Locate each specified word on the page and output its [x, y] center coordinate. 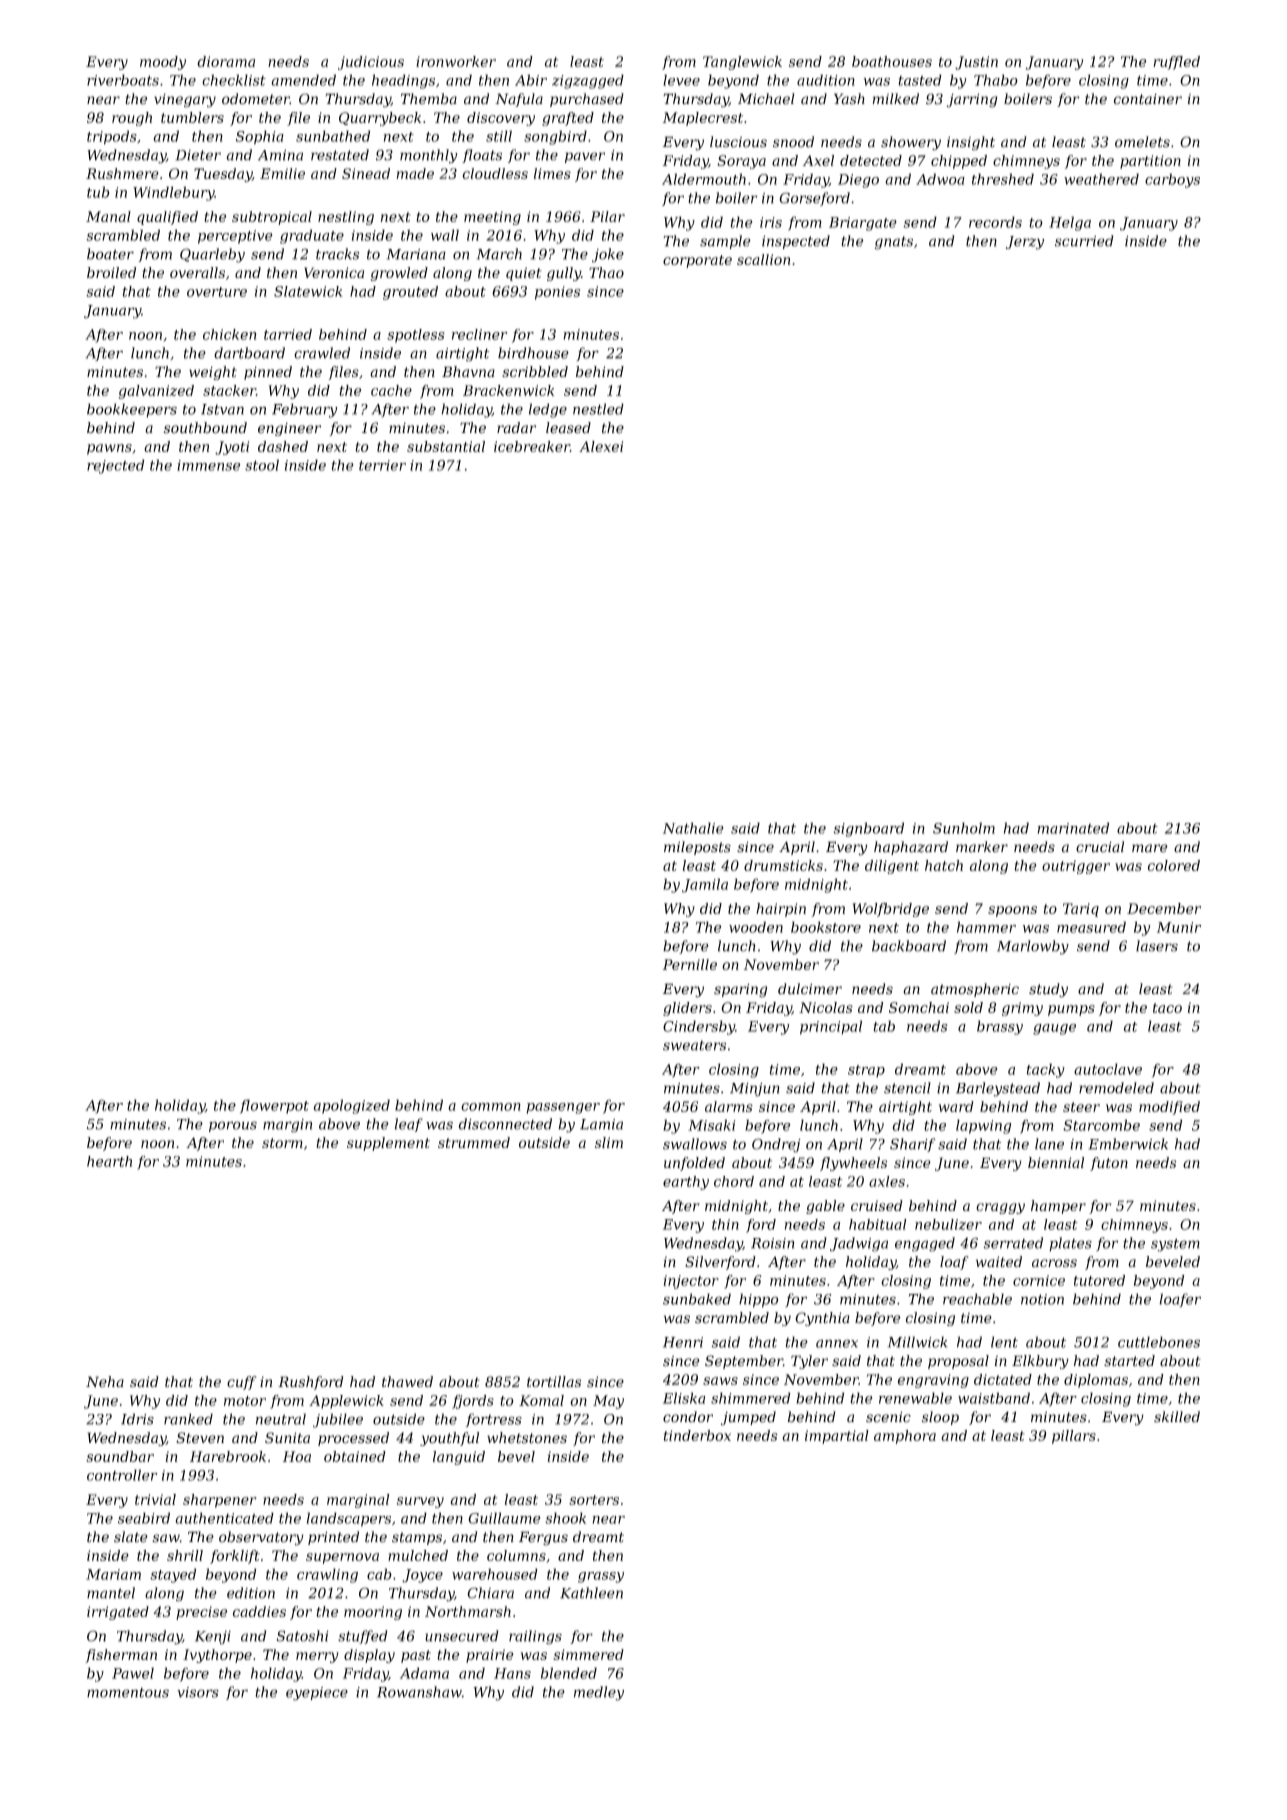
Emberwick [1128, 1144]
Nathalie [693, 828]
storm [282, 1143]
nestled [598, 409]
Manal [108, 216]
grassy [601, 1577]
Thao [606, 272]
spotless [416, 336]
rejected [116, 466]
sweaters [694, 1045]
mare [1150, 848]
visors [198, 1692]
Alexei [601, 446]
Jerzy [1025, 243]
